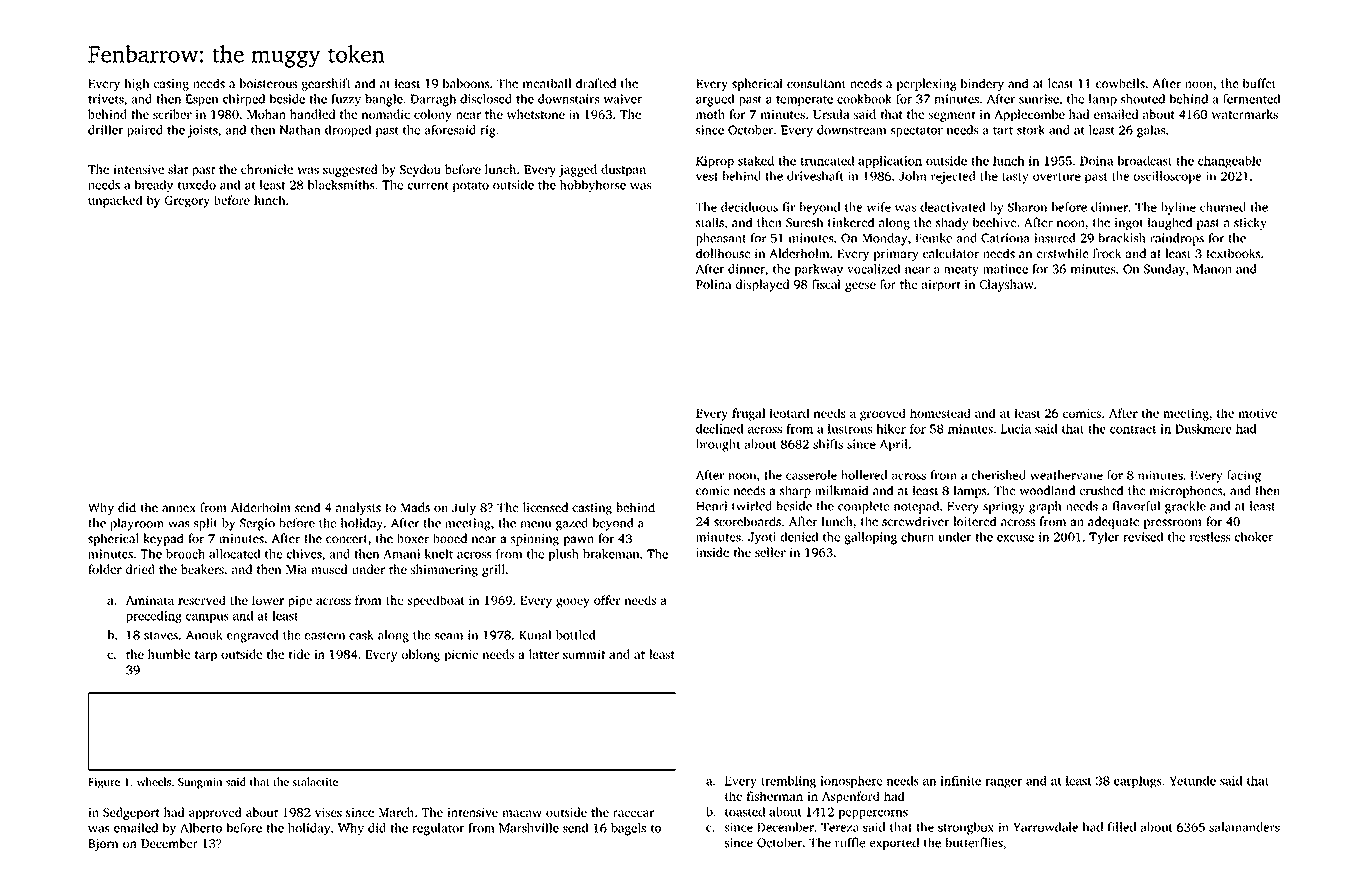  What do you see at coordinates (202, 569) in the screenshot?
I see `beakers` at bounding box center [202, 569].
